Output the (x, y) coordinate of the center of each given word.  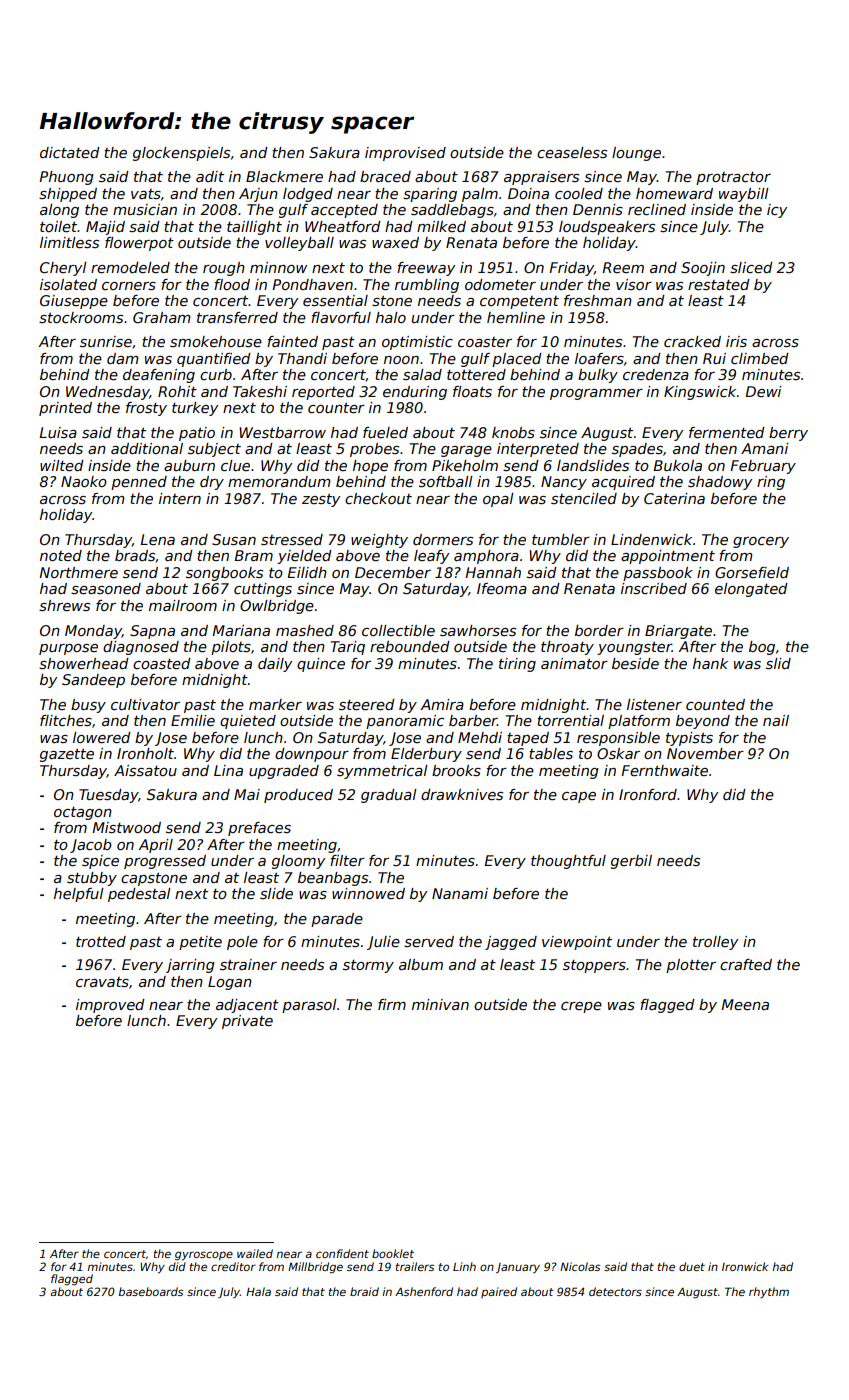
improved (110, 1006)
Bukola (677, 465)
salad (422, 374)
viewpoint (577, 943)
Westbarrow (282, 432)
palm (480, 195)
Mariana (241, 630)
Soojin (703, 269)
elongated (751, 590)
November (705, 753)
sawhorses (478, 630)
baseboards (150, 1291)
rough (224, 269)
